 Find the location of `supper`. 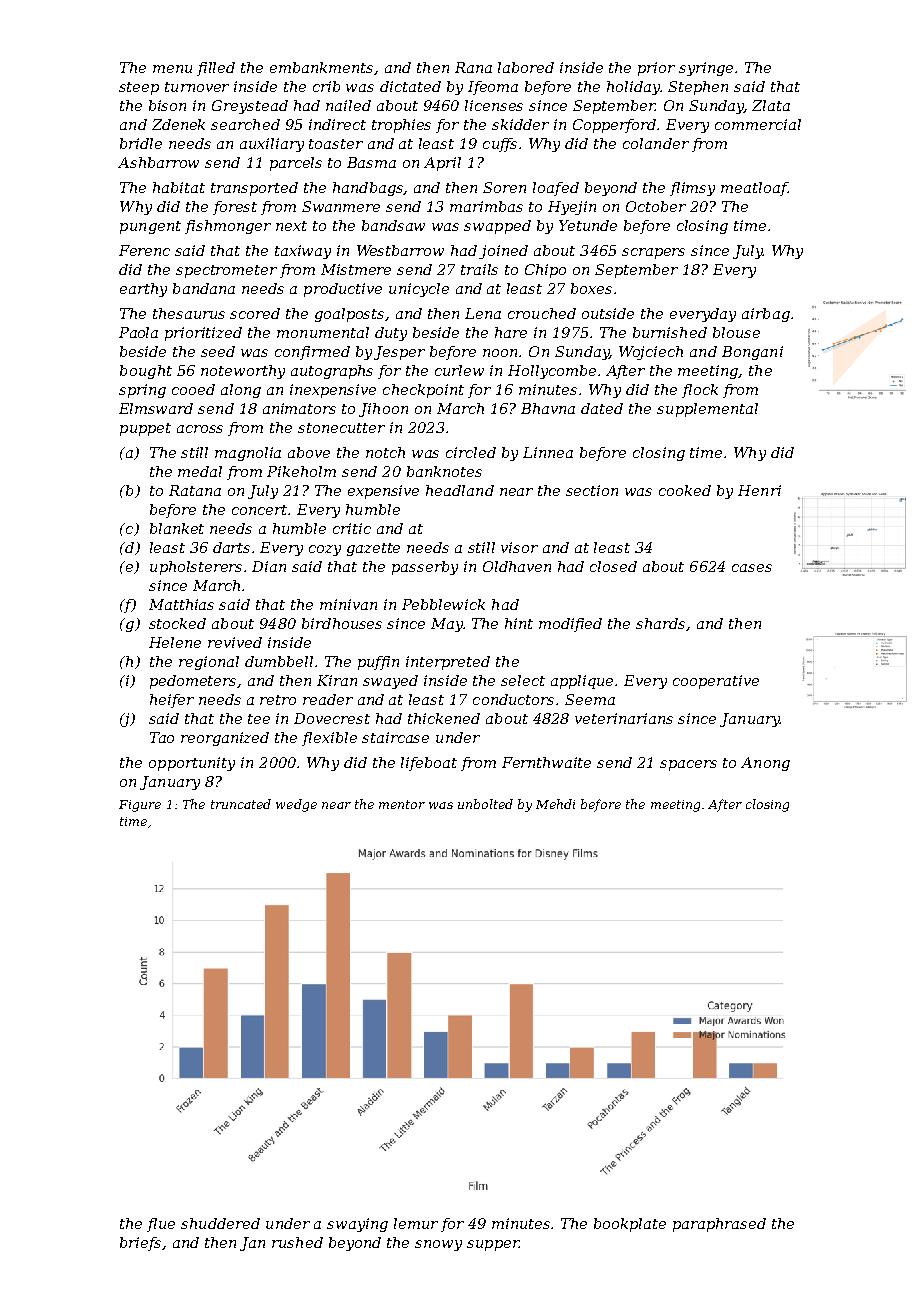

supper is located at coordinates (493, 1245).
